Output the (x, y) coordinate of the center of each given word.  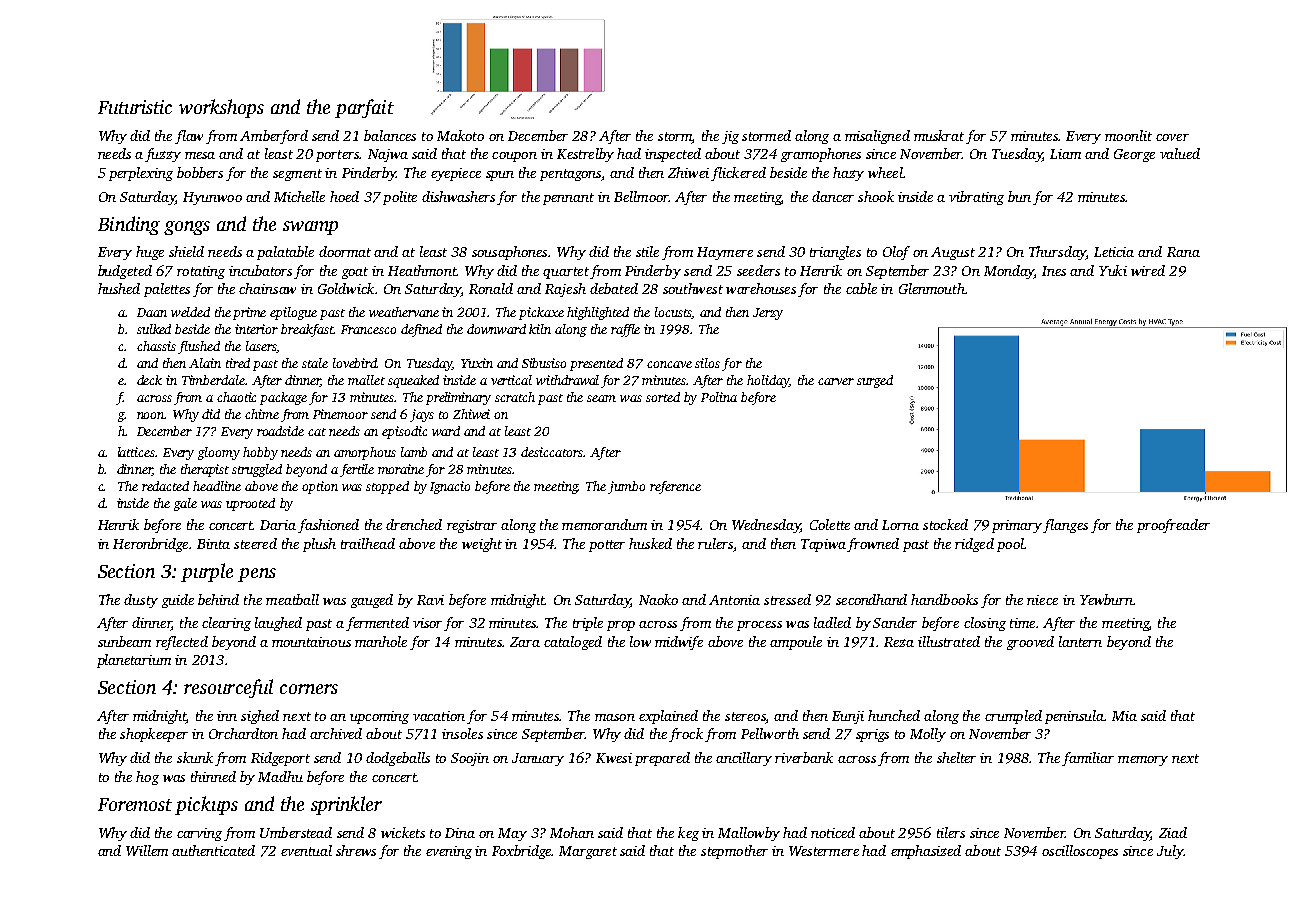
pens (257, 575)
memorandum (604, 524)
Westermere (824, 851)
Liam (1065, 154)
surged (875, 381)
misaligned (877, 137)
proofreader (1173, 526)
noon (151, 415)
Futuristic (135, 107)
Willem (147, 850)
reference (675, 487)
